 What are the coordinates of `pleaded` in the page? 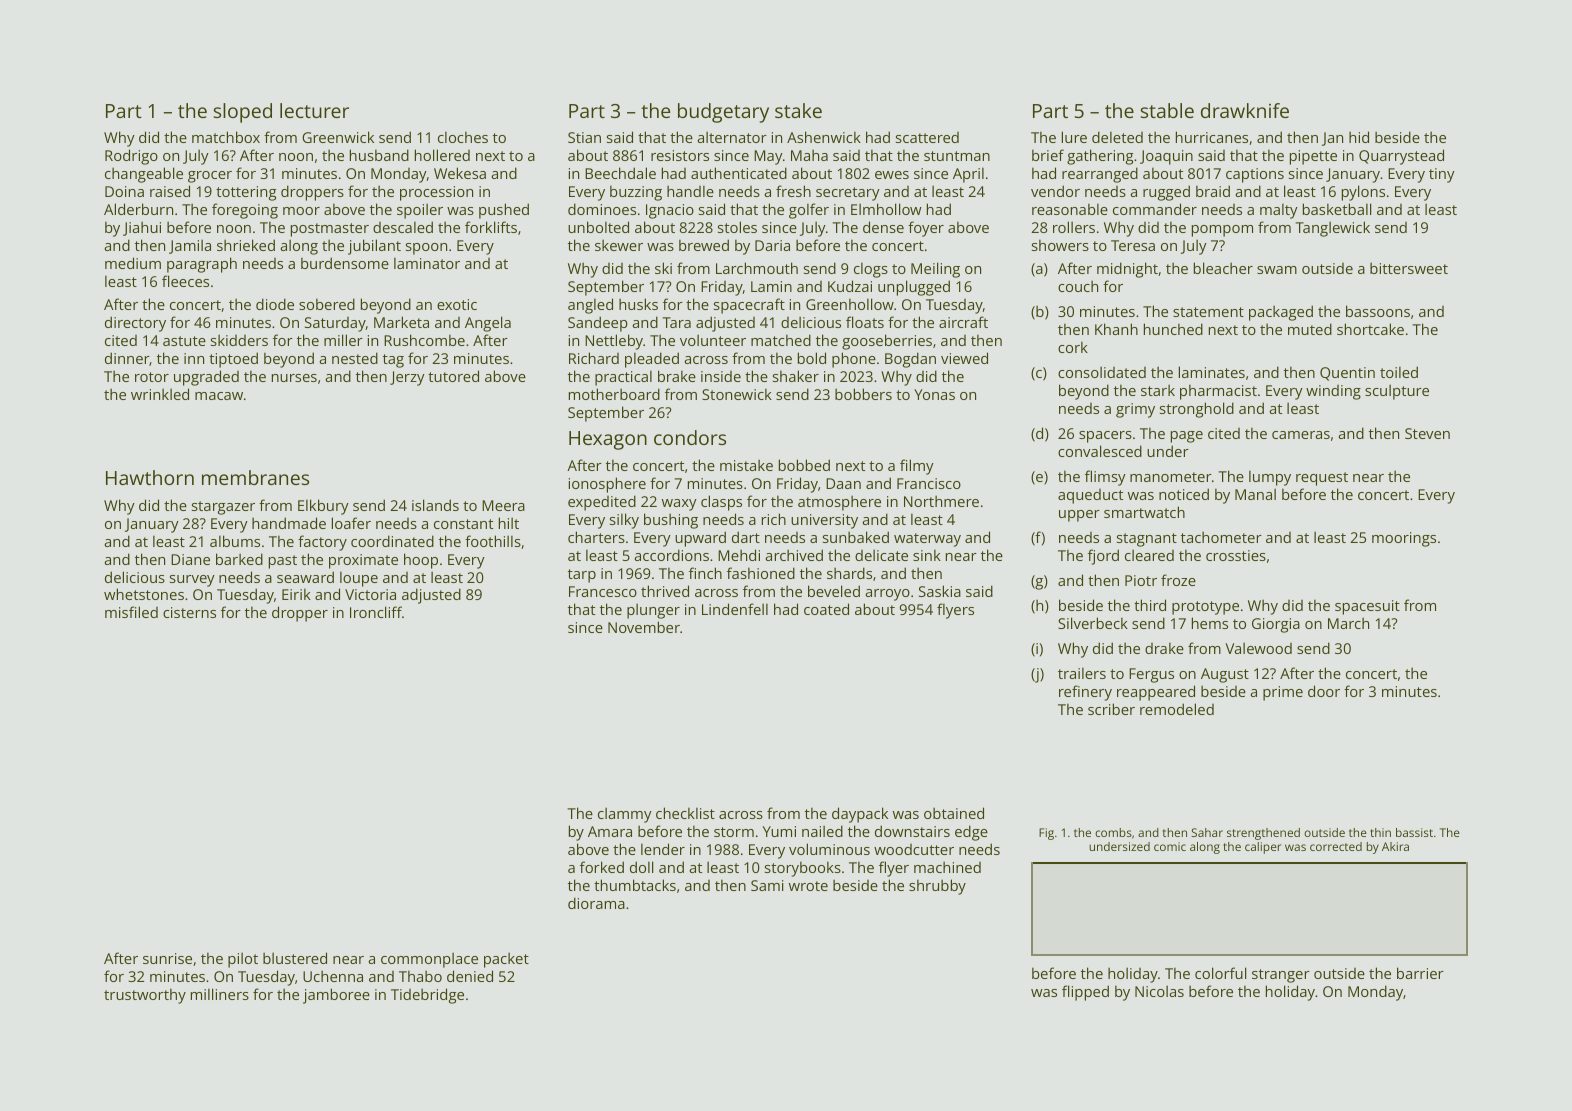 It's located at (652, 360).
